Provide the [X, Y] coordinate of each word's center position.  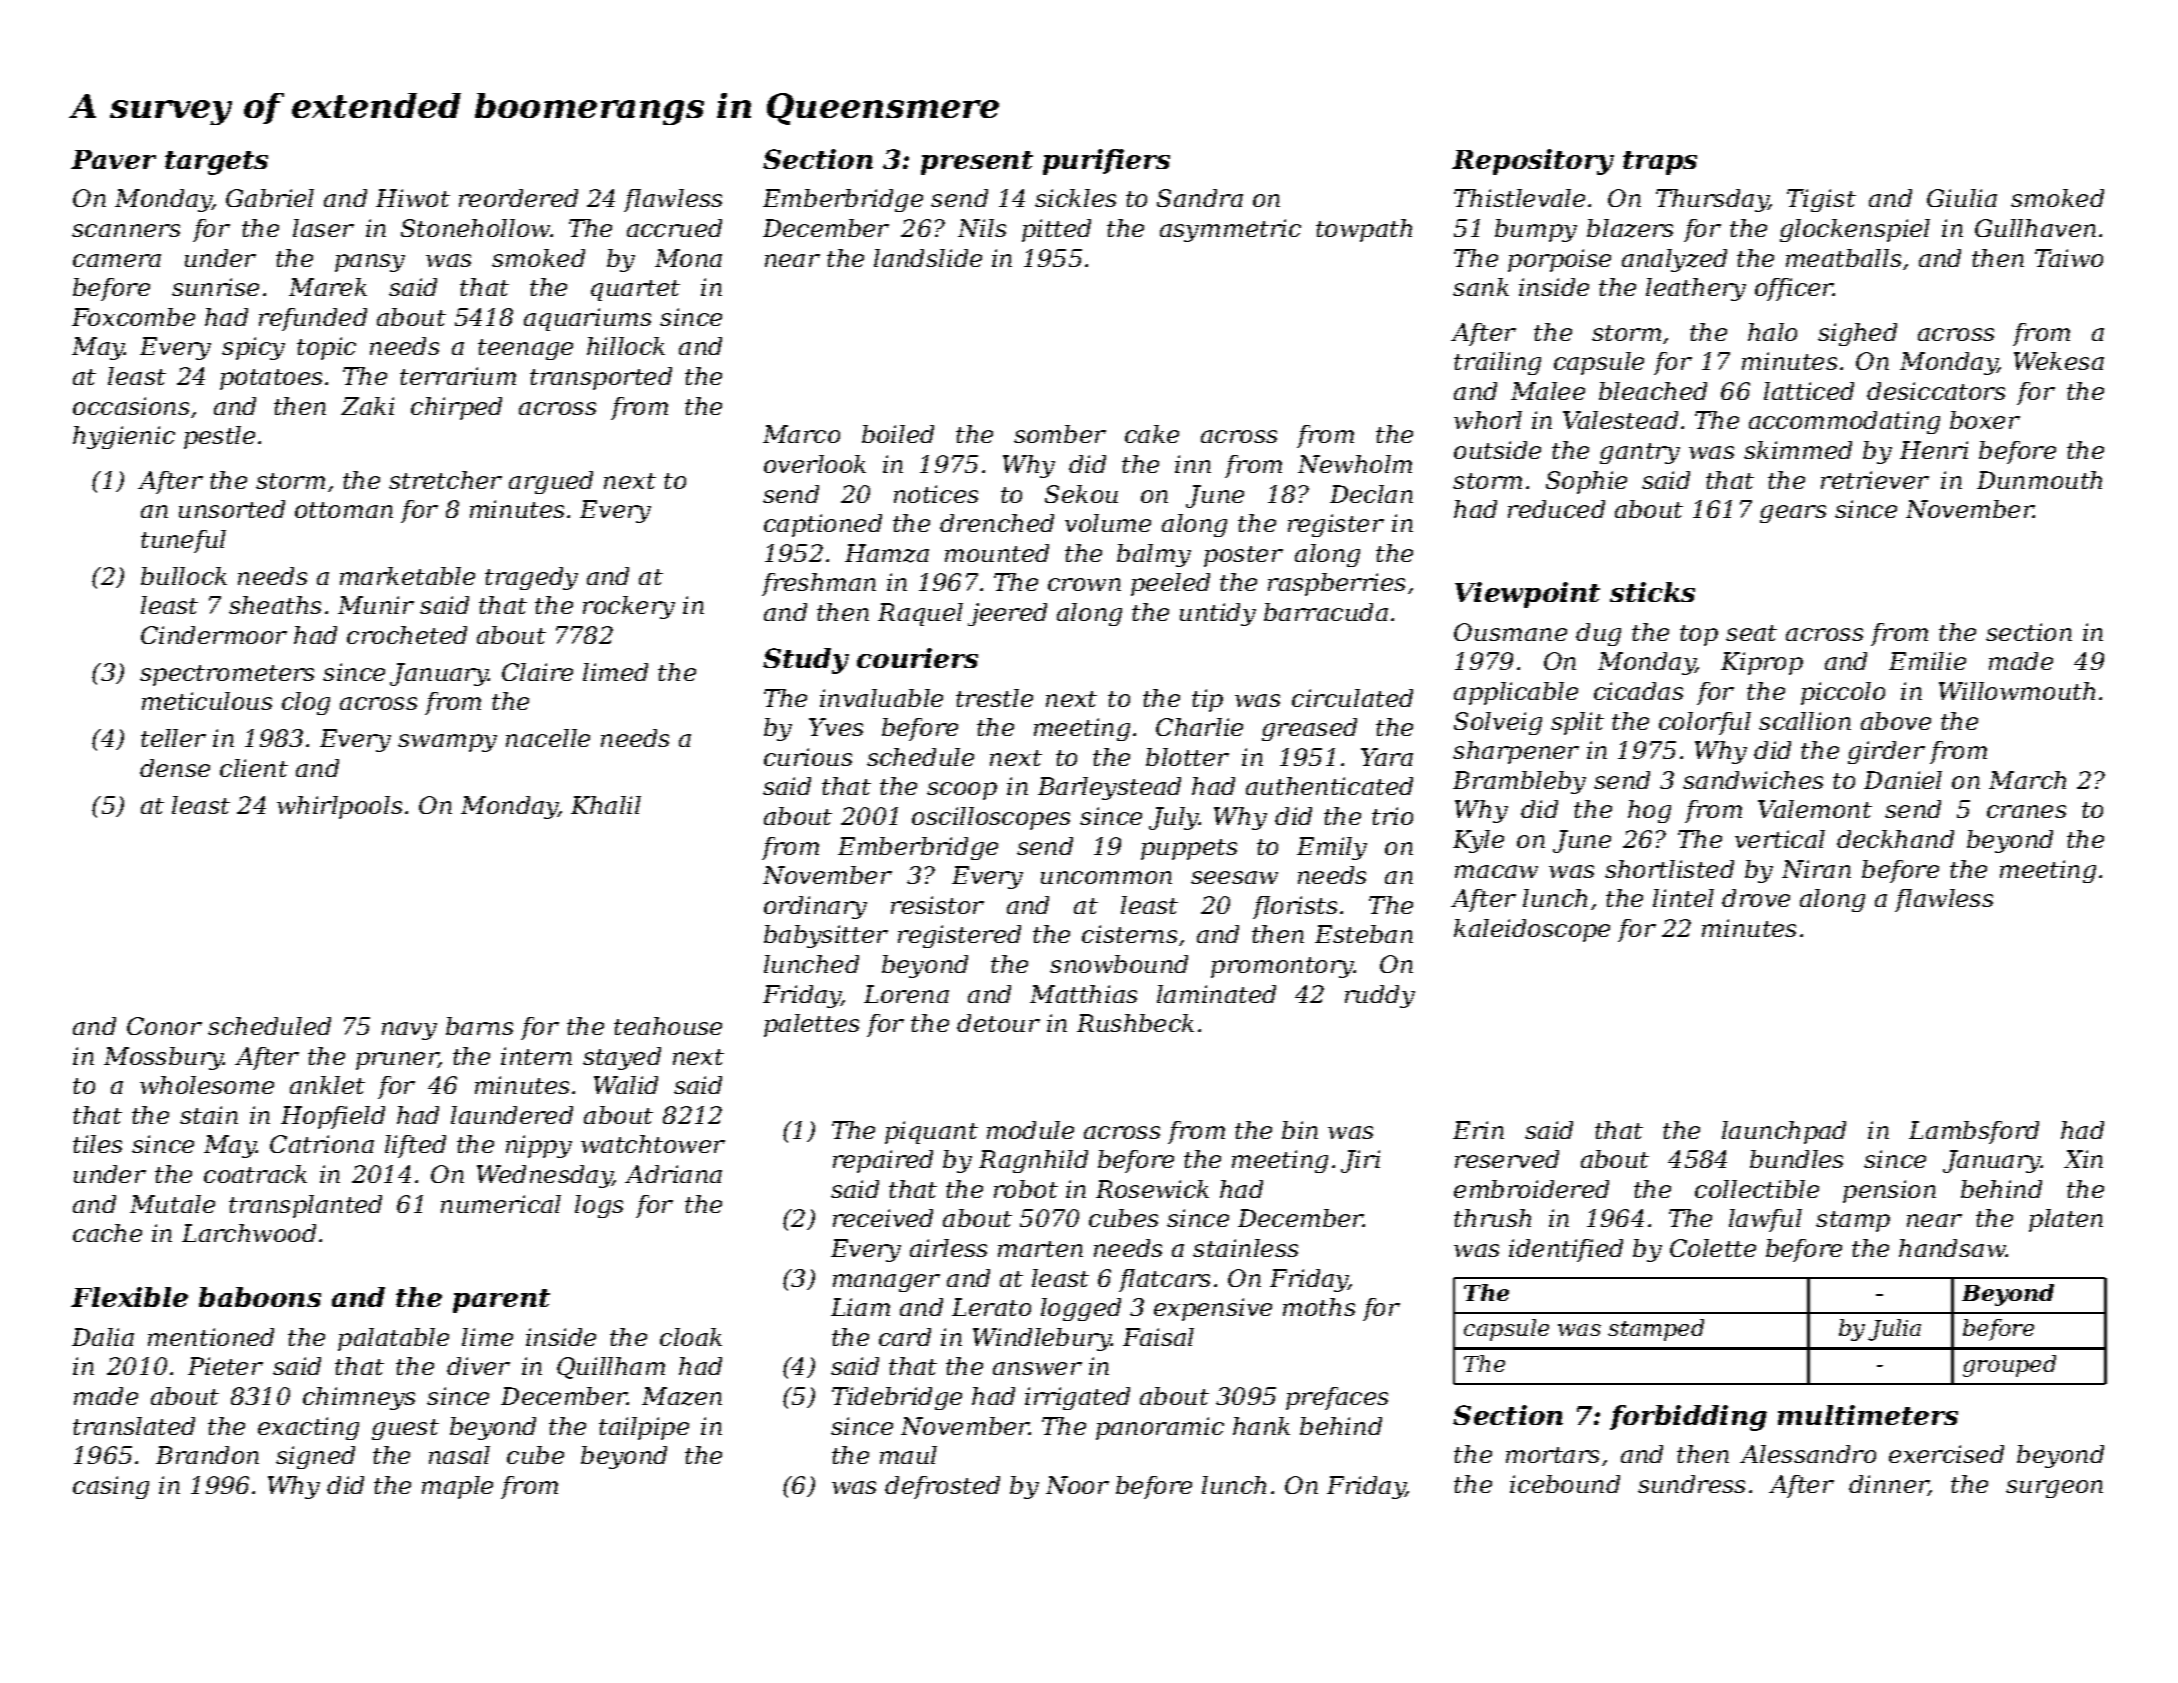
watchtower [653, 1144]
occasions [131, 406]
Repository [1533, 162]
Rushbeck [1135, 1023]
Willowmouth [2017, 691]
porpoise [1559, 260]
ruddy [1380, 996]
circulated [1352, 698]
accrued [674, 228]
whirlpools [339, 807]
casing [111, 1487]
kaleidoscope [1532, 930]
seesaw [1234, 877]
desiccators [1936, 391]
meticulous [207, 701]
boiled [898, 434]
